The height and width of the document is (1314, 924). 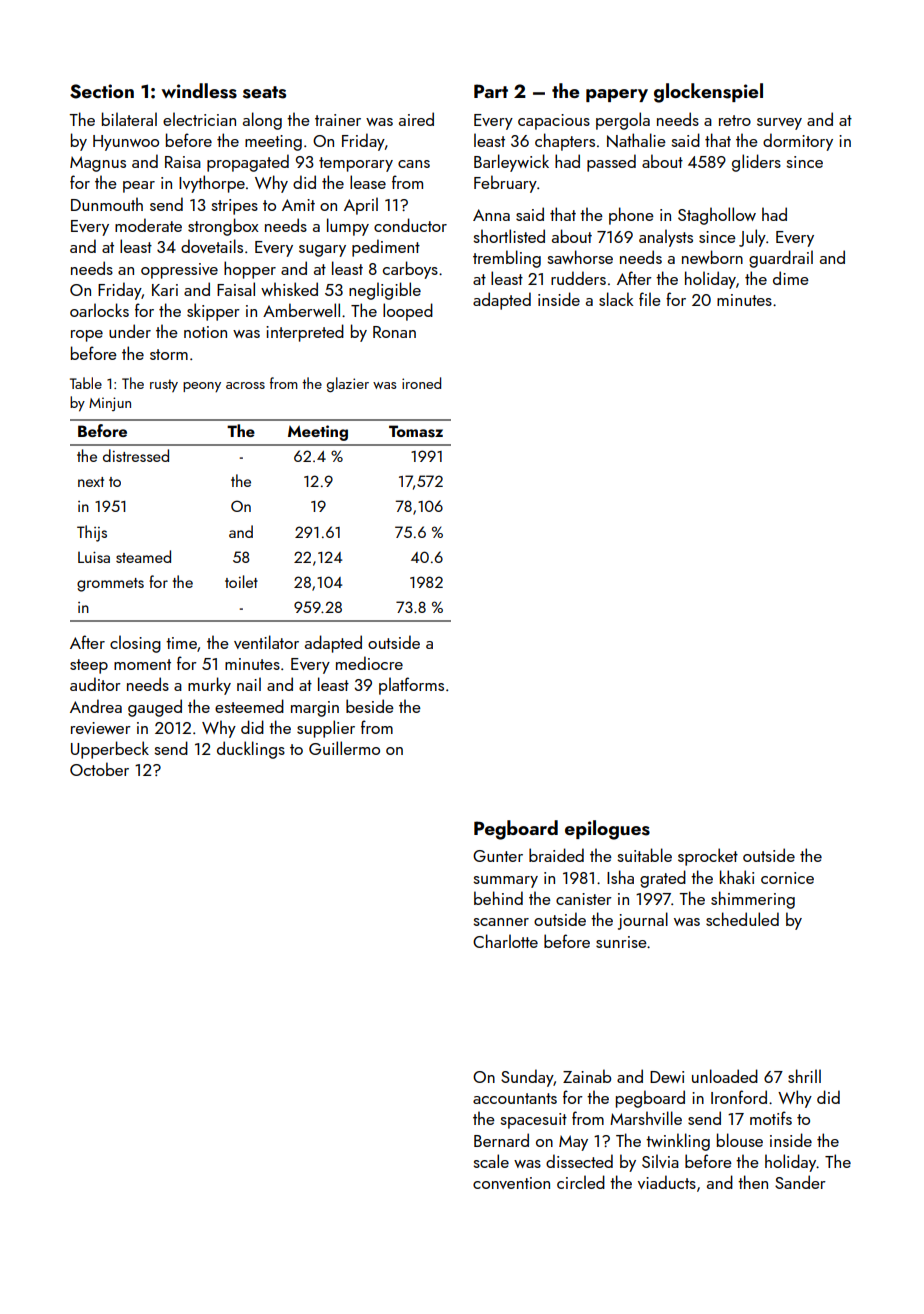 What do you see at coordinates (491, 1161) in the document?
I see `scale` at bounding box center [491, 1161].
